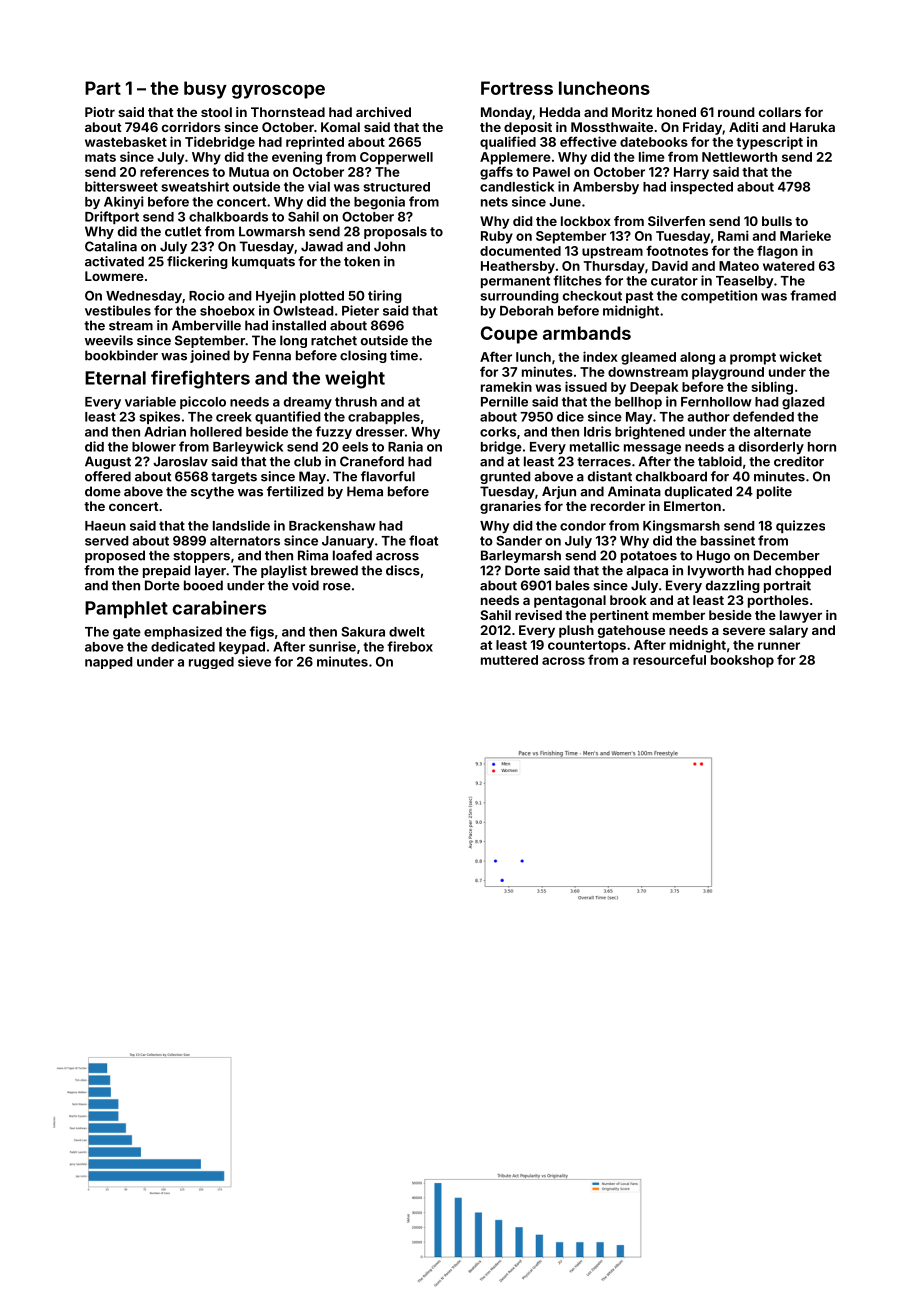  Describe the element at coordinates (234, 417) in the page. I see `creek` at that location.
